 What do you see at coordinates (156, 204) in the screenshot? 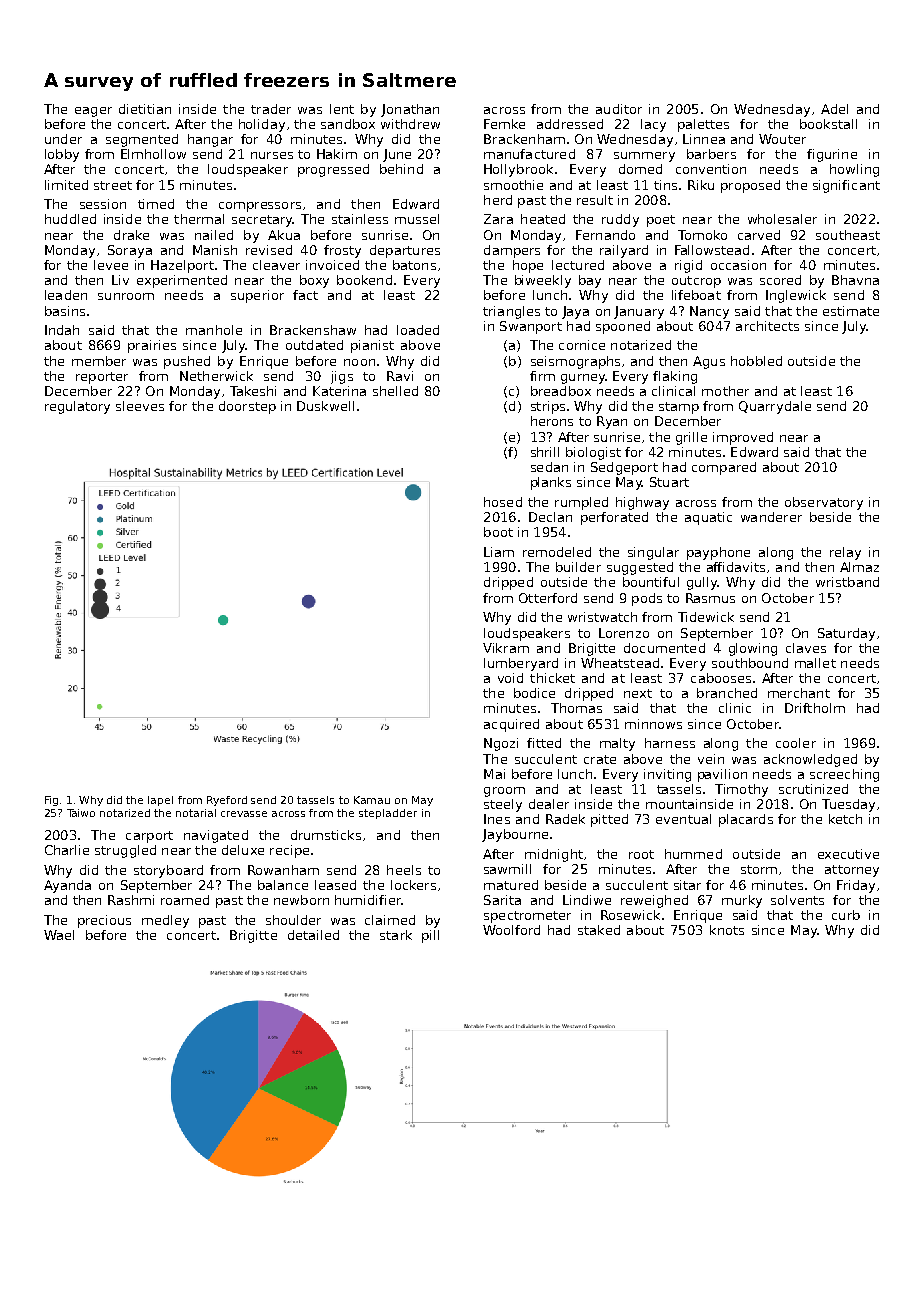
I see `timed` at bounding box center [156, 204].
